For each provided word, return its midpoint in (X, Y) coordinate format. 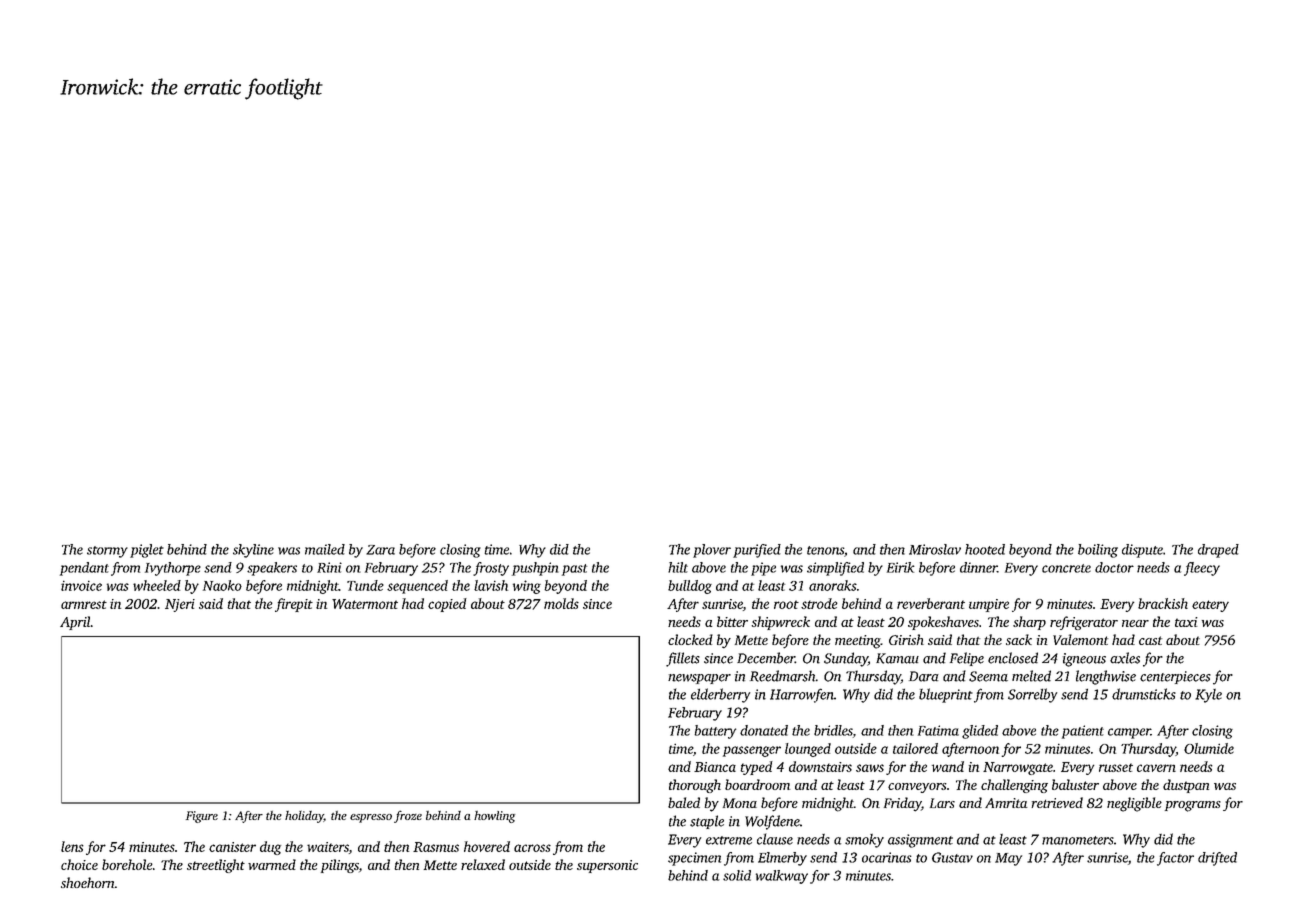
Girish (906, 639)
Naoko (222, 585)
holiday (304, 816)
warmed (272, 864)
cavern (1156, 768)
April (75, 623)
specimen (694, 859)
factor (1175, 859)
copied (447, 605)
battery (715, 732)
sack (1019, 639)
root (786, 604)
